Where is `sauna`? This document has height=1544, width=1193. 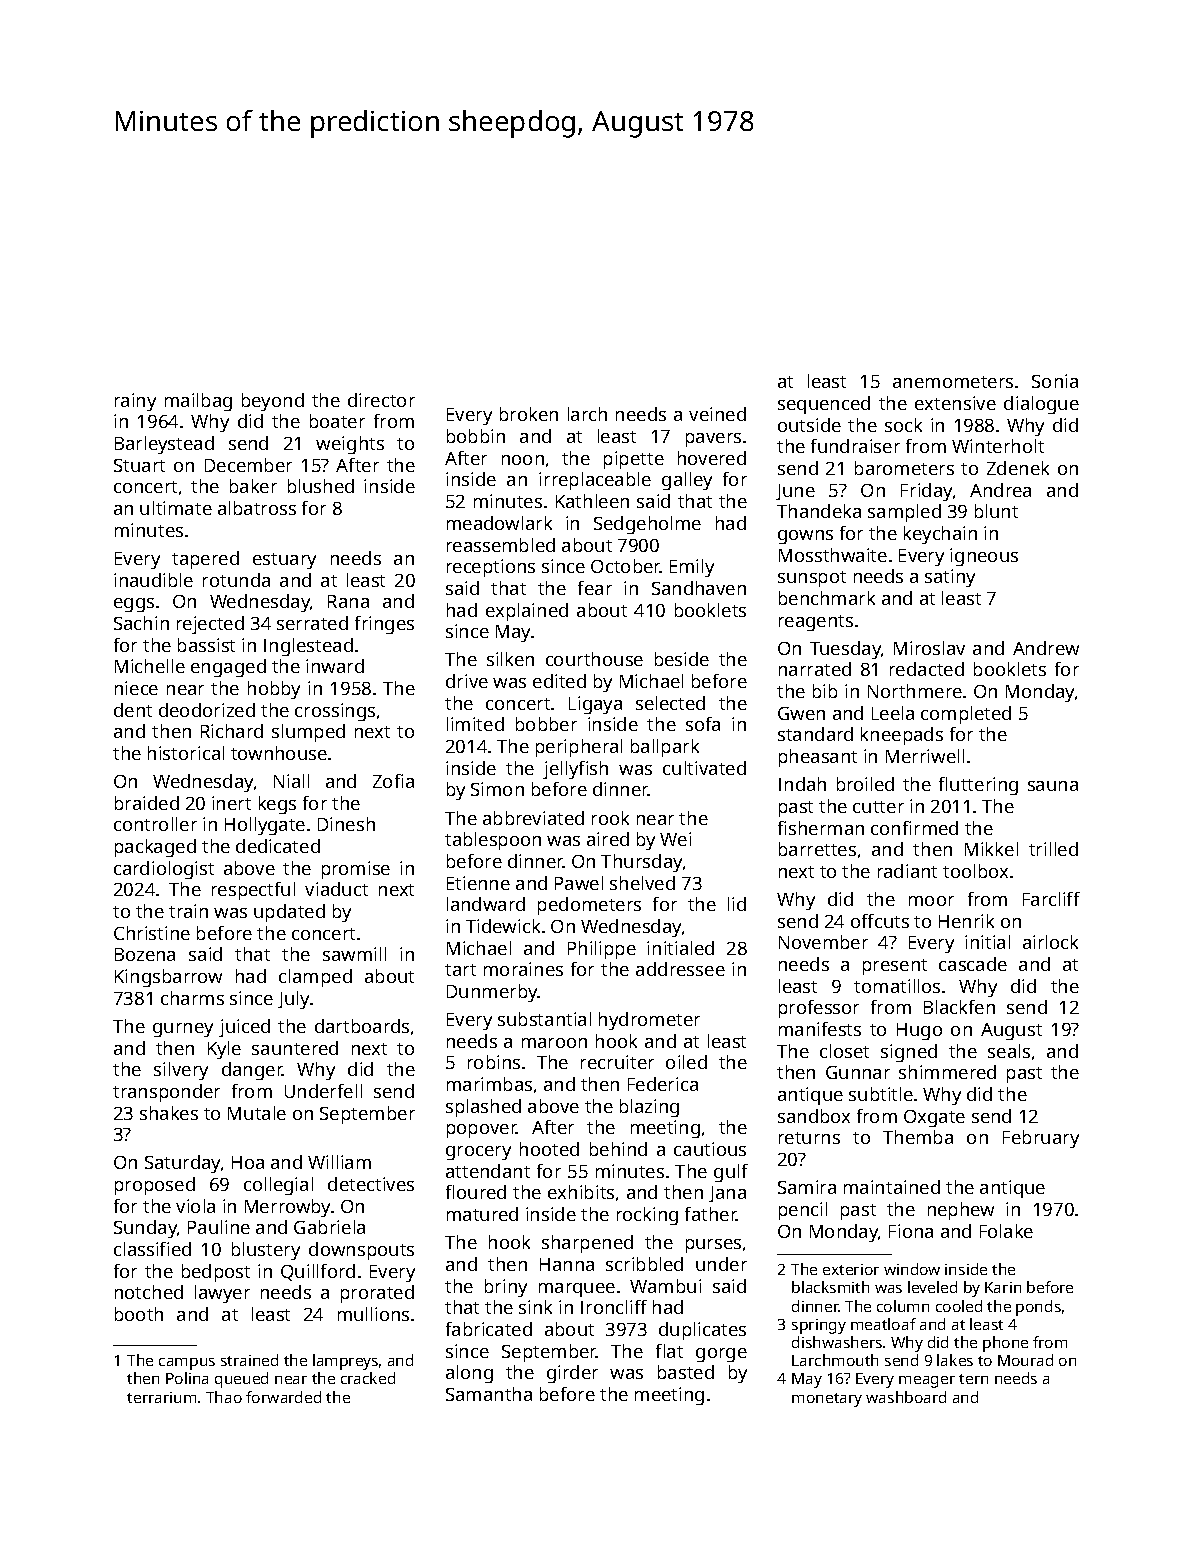 sauna is located at coordinates (1053, 786).
